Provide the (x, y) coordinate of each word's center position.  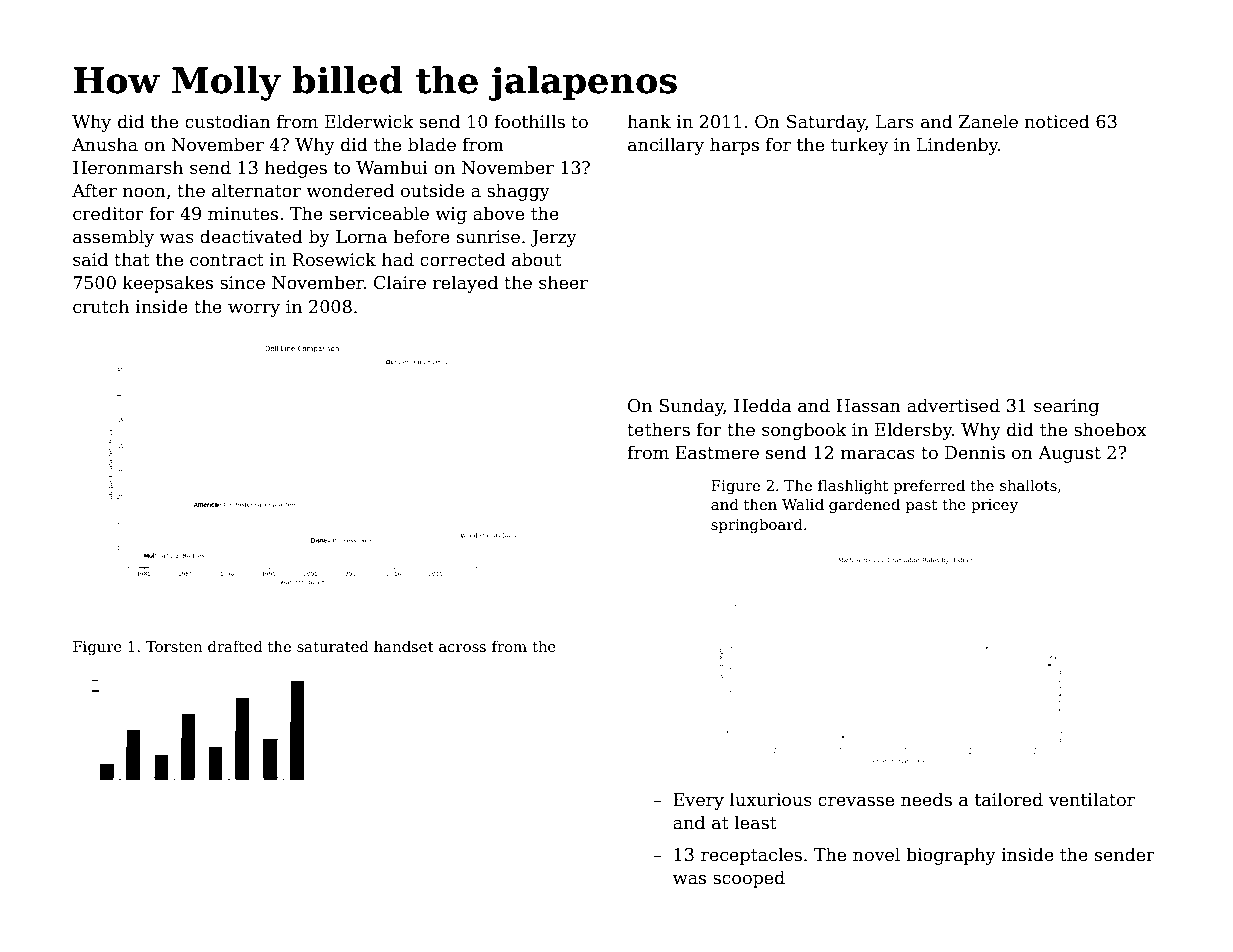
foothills (529, 121)
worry (254, 310)
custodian (228, 121)
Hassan (868, 406)
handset (404, 646)
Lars (895, 122)
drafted (235, 646)
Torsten (174, 646)
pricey (994, 506)
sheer (563, 282)
